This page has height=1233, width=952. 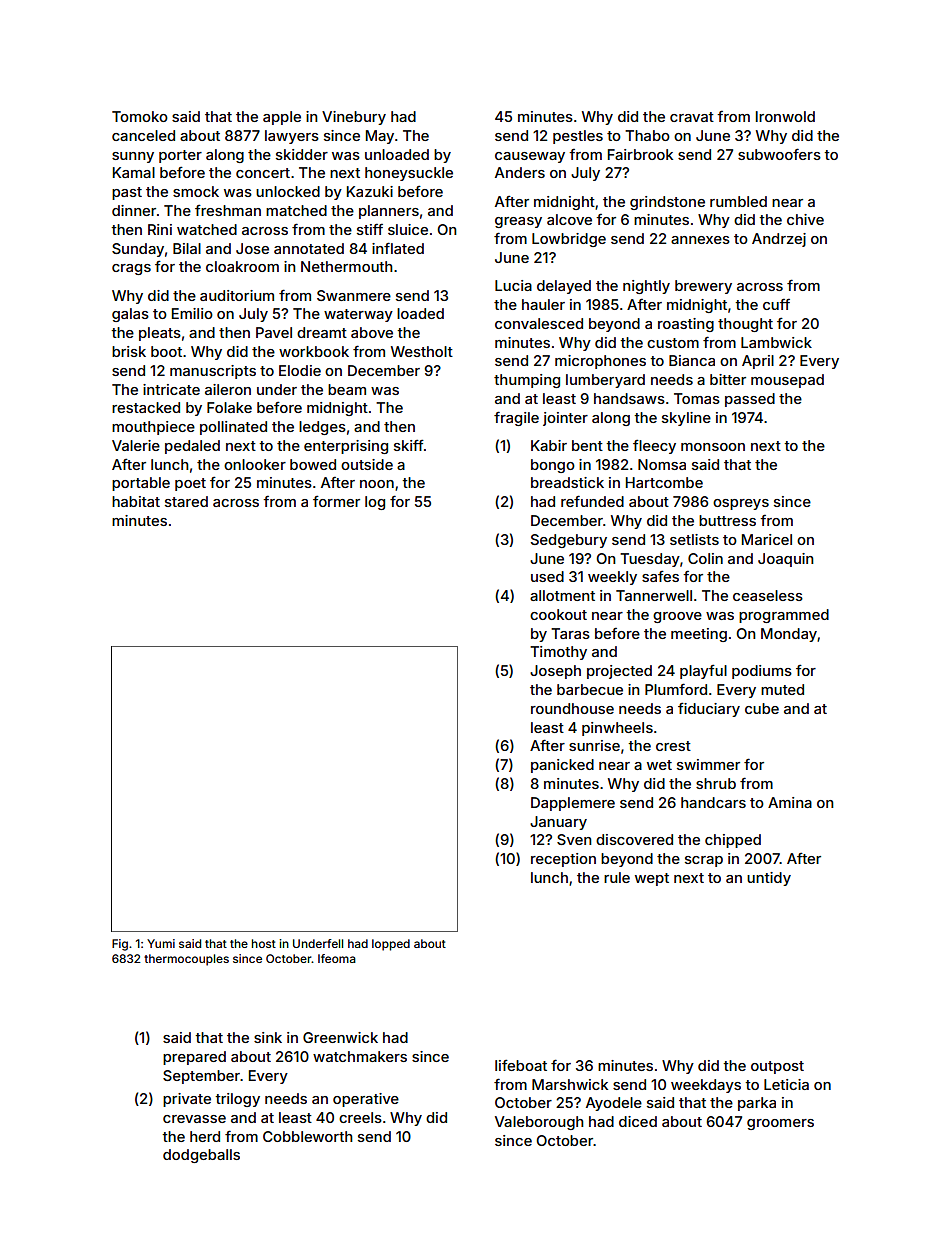 I want to click on waterway, so click(x=358, y=315).
